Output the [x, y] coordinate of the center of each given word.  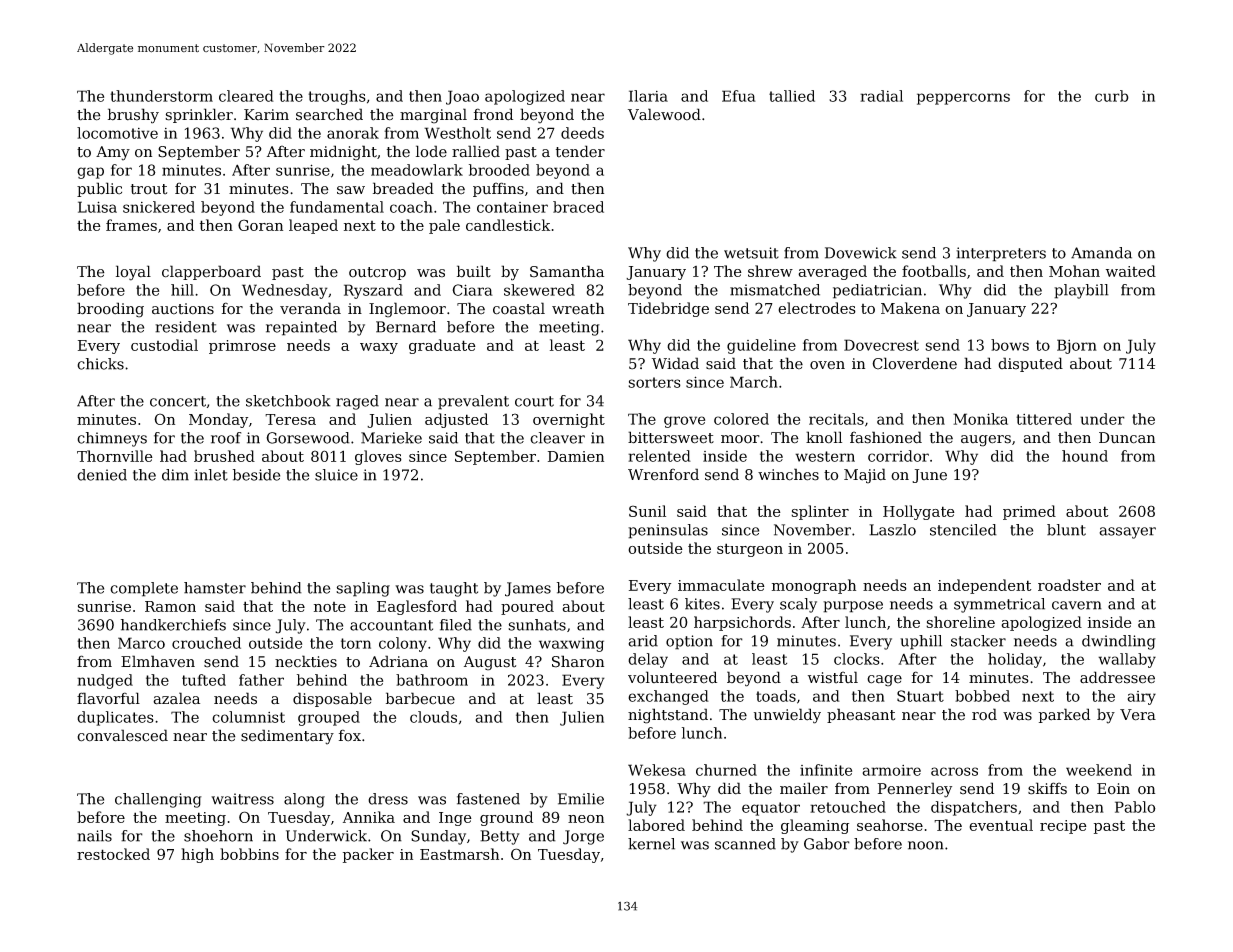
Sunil [647, 511]
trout [149, 189]
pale [444, 226]
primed [1029, 512]
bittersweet [671, 437]
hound [1085, 456]
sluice [336, 475]
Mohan [1074, 271]
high [197, 855]
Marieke [391, 438]
